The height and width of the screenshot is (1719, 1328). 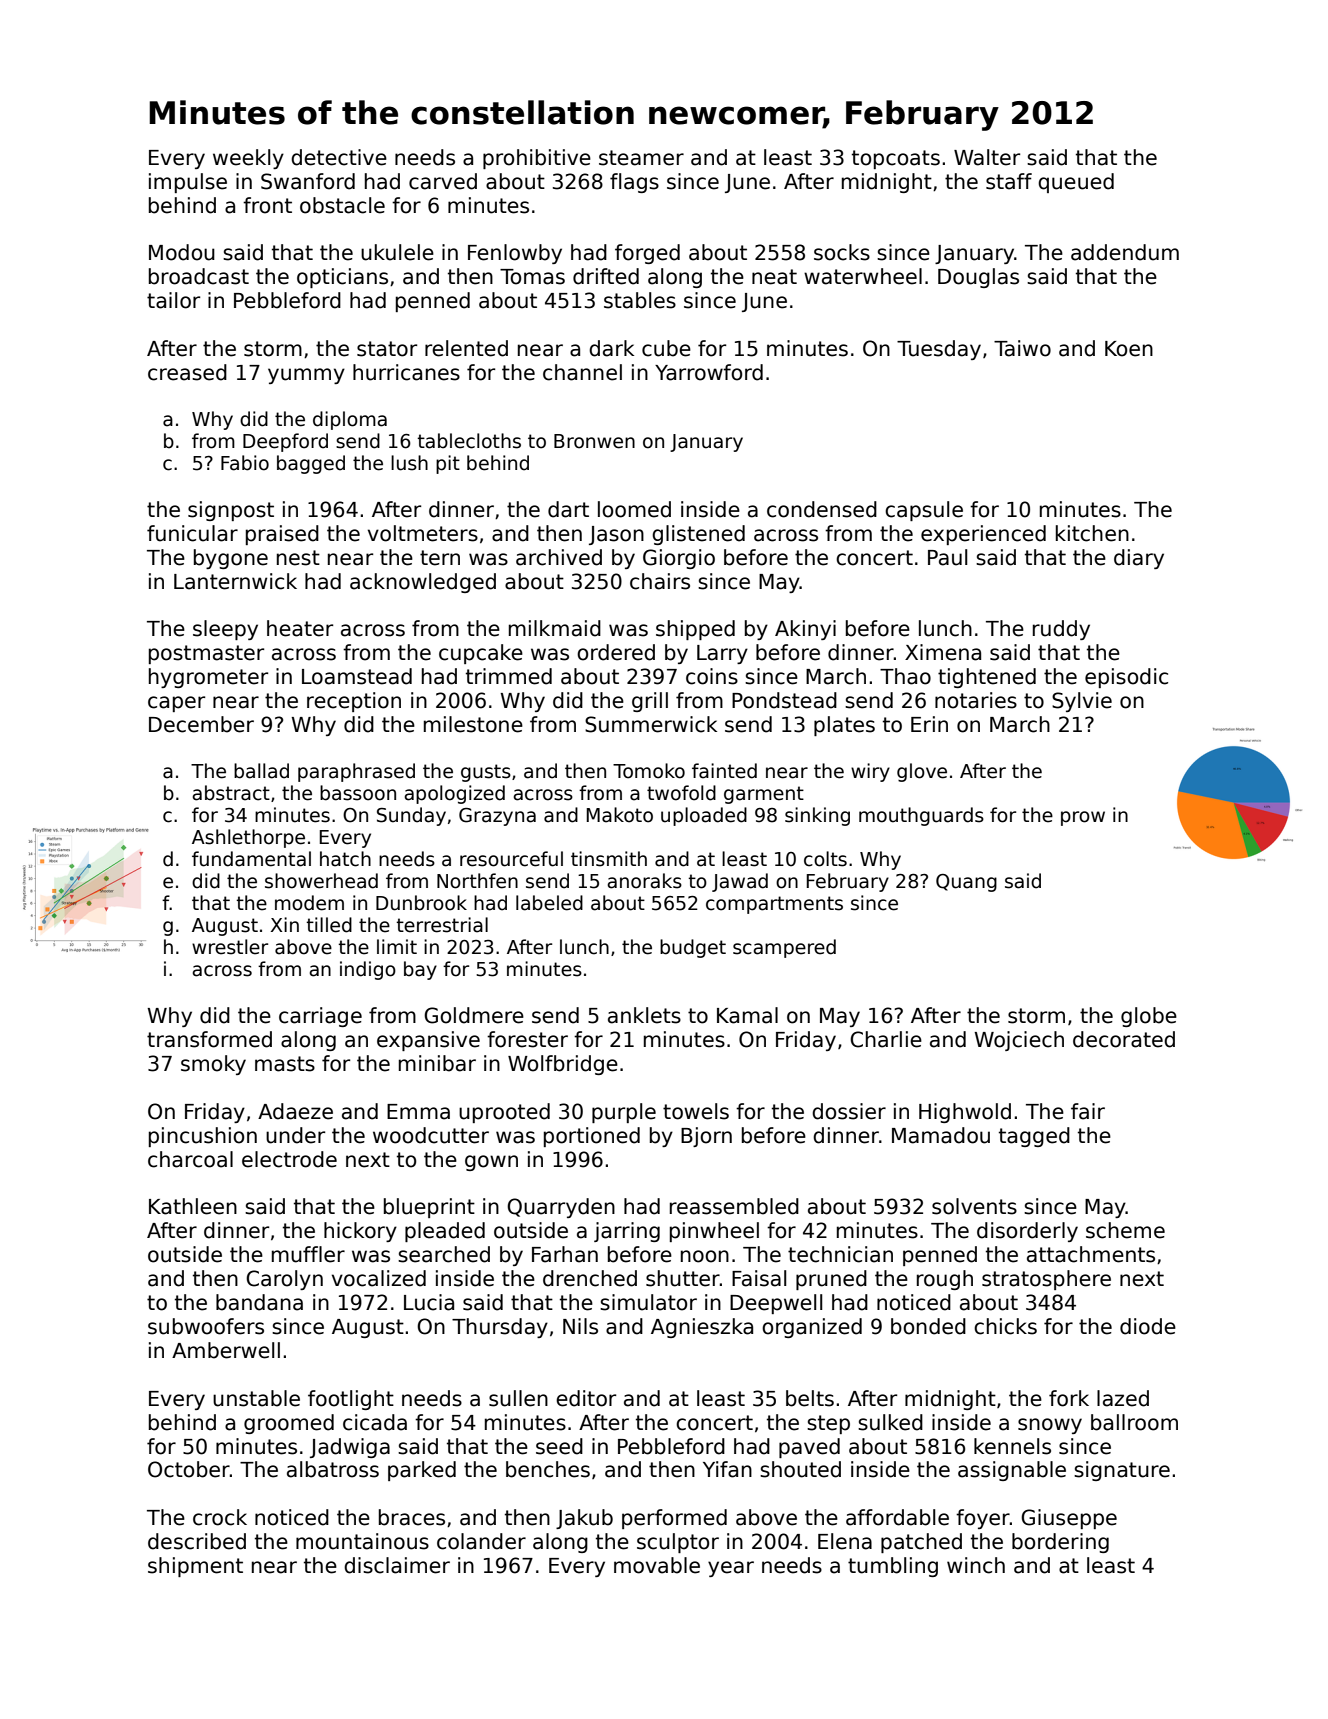 What do you see at coordinates (1149, 1017) in the screenshot?
I see `globe` at bounding box center [1149, 1017].
